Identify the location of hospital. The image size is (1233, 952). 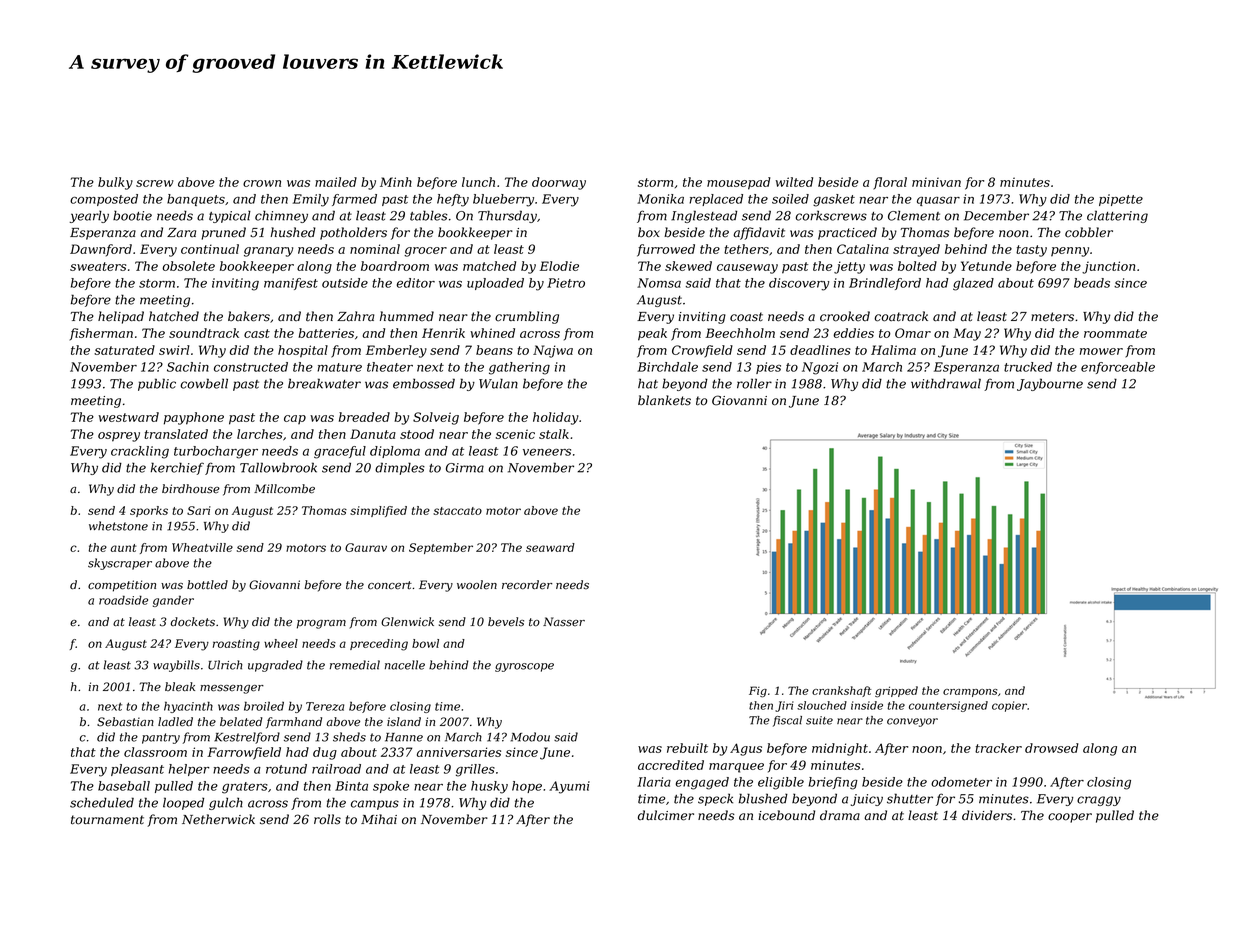
(303, 351).
